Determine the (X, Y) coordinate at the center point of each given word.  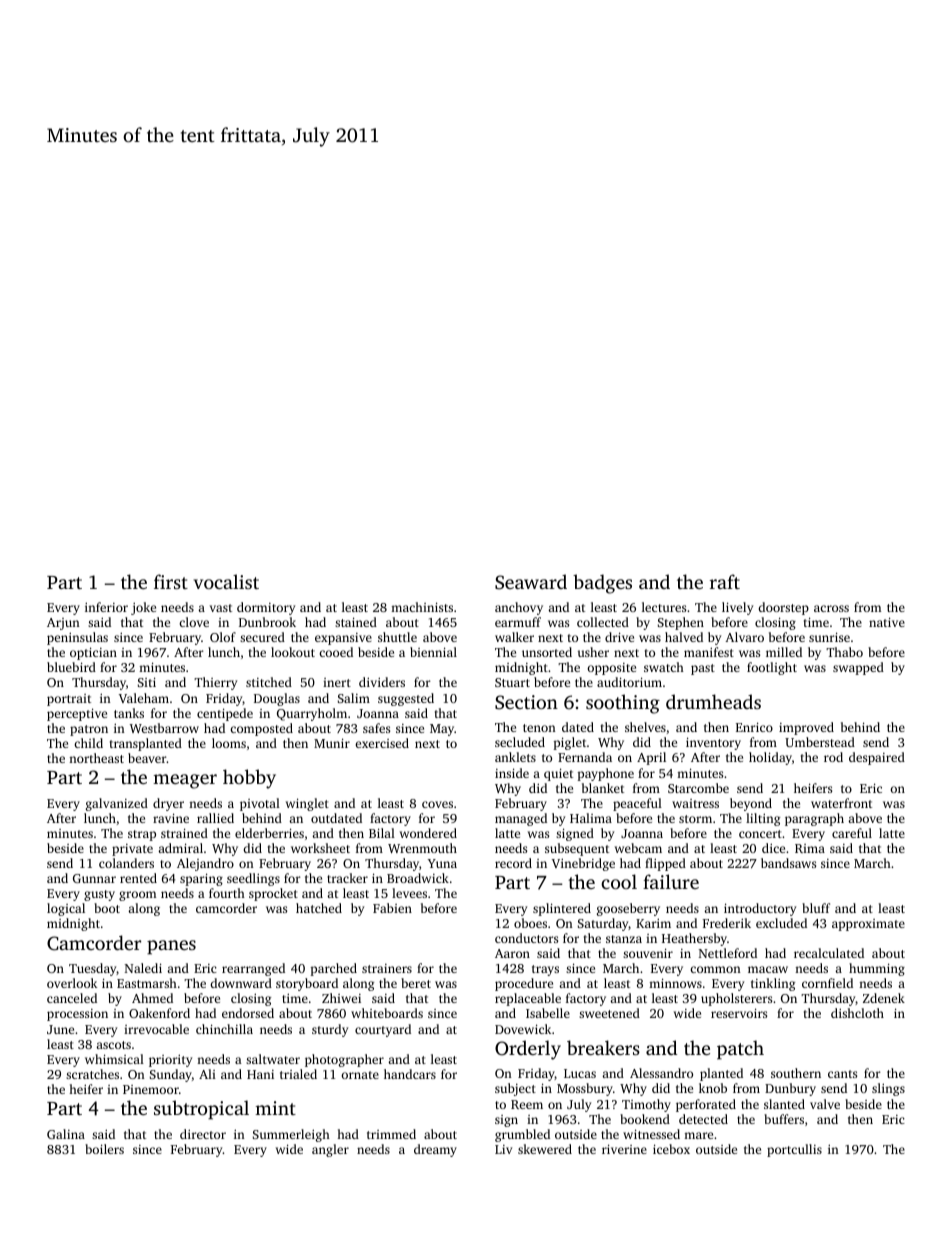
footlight (772, 668)
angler (330, 1150)
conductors (526, 938)
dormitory (266, 608)
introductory (760, 909)
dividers (382, 682)
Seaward (531, 582)
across (831, 608)
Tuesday (93, 969)
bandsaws (788, 863)
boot (107, 908)
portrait (69, 700)
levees (409, 893)
